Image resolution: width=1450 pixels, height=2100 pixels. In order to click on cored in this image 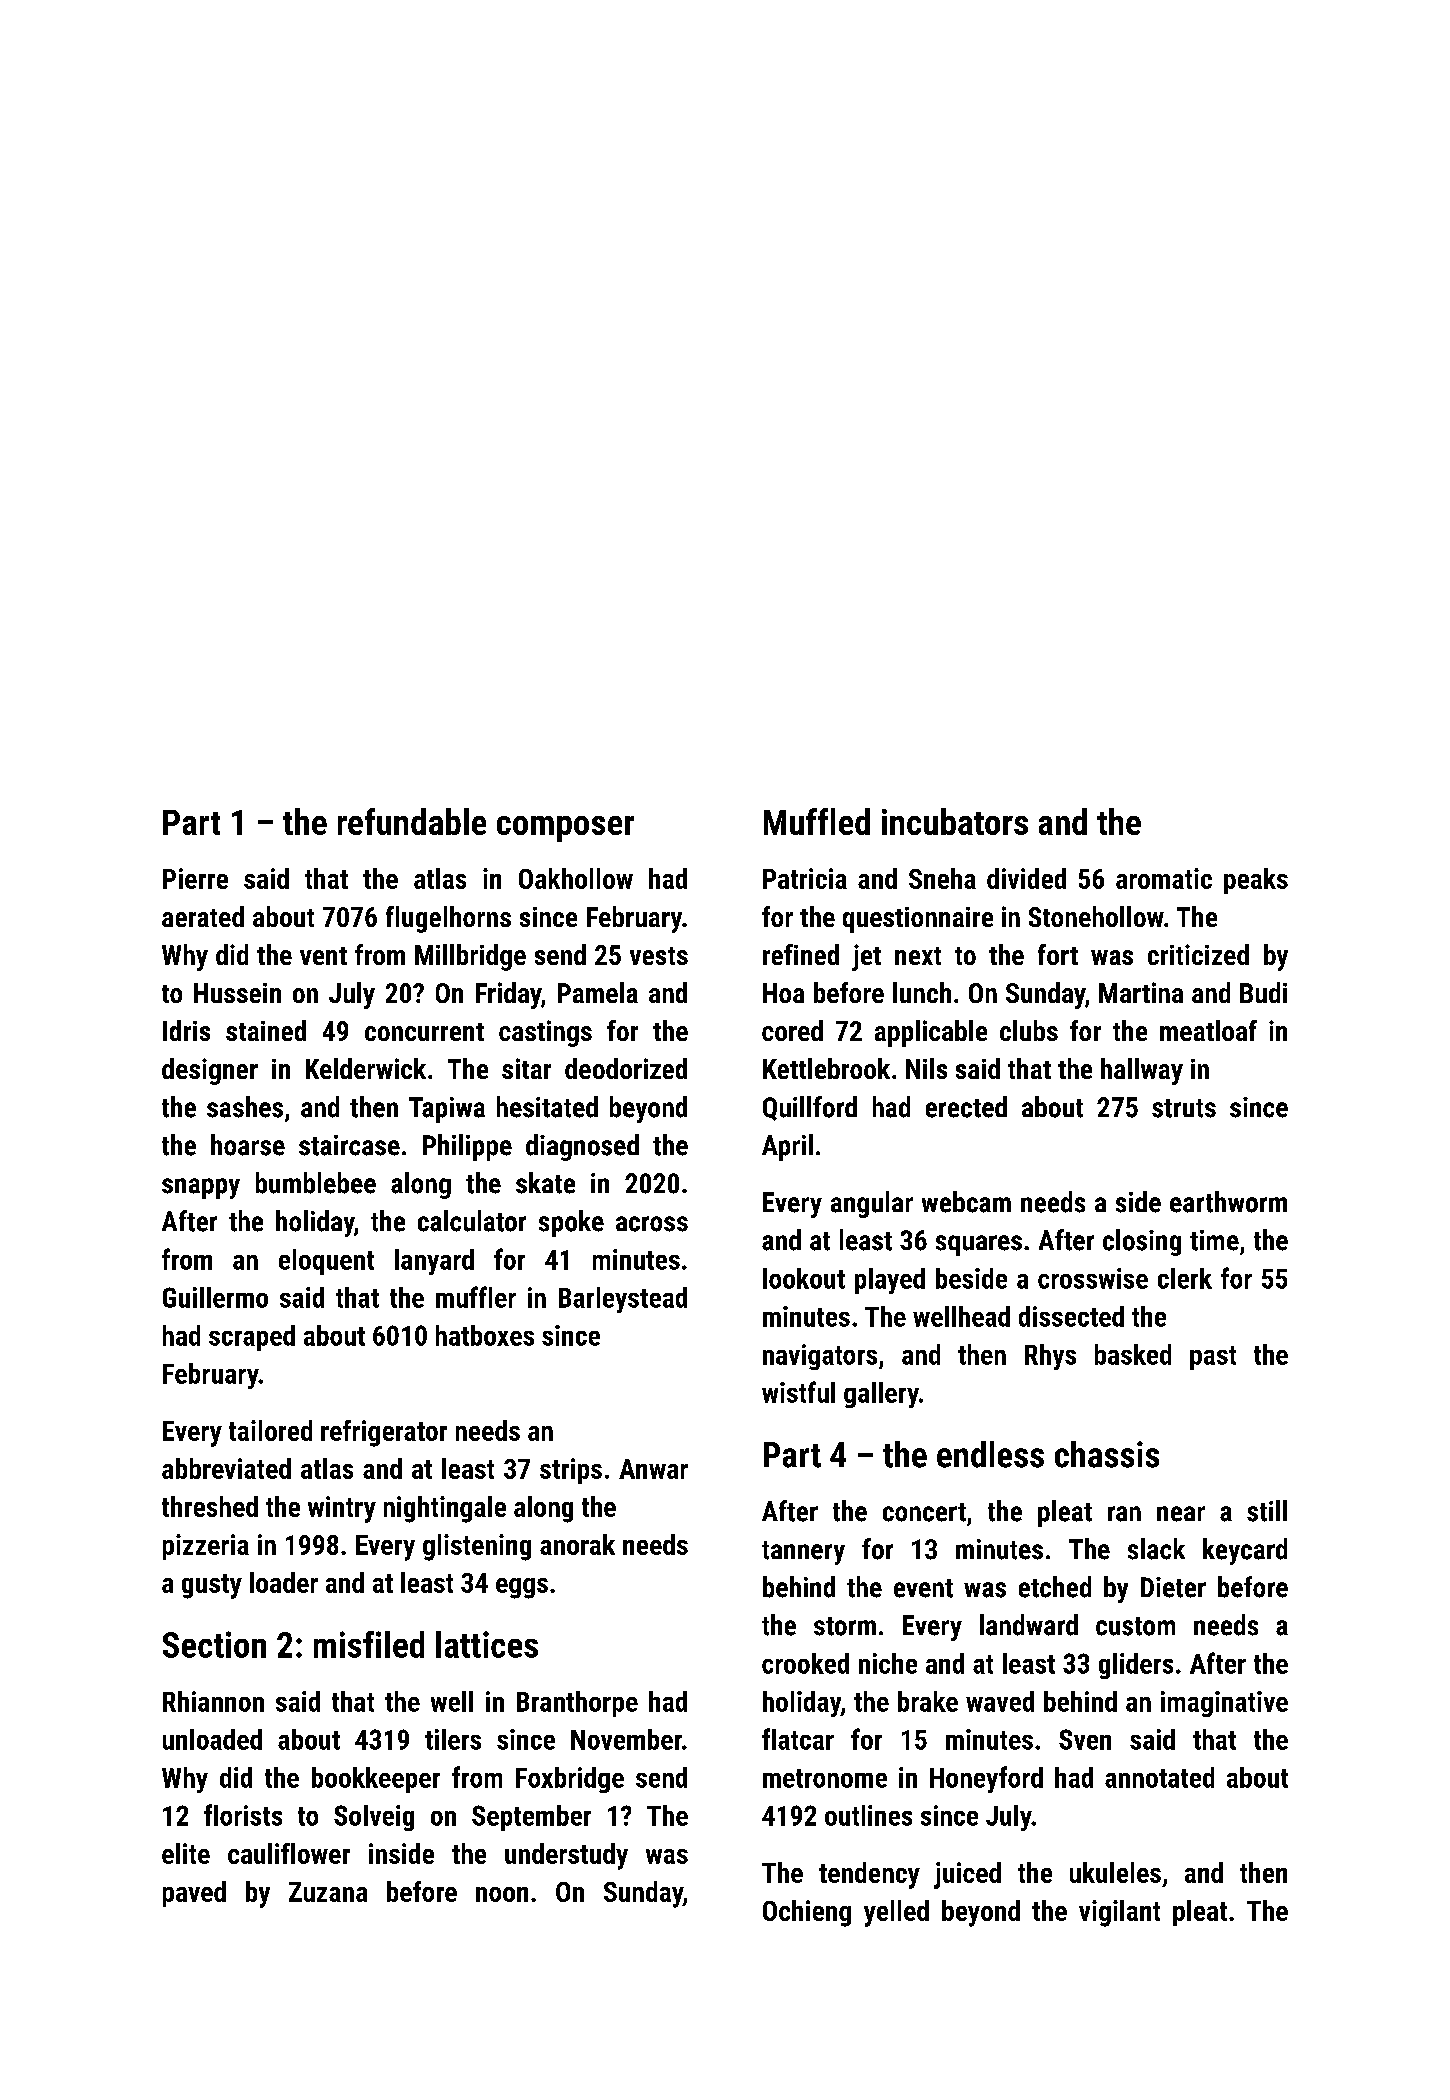, I will do `click(792, 1030)`.
